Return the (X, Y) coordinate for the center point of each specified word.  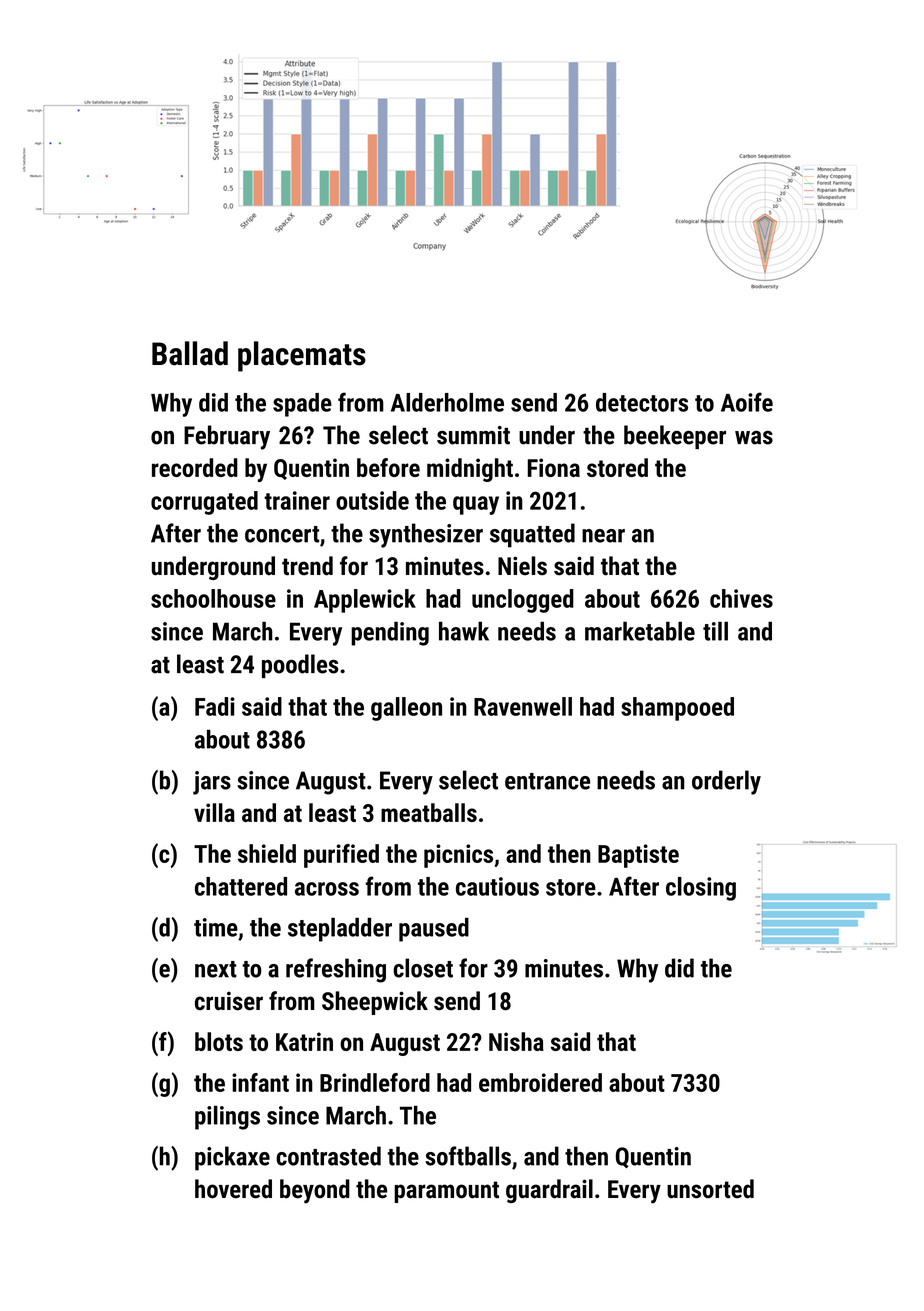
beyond (315, 1191)
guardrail (549, 1191)
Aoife (747, 402)
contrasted (328, 1156)
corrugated (204, 503)
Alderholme (447, 402)
